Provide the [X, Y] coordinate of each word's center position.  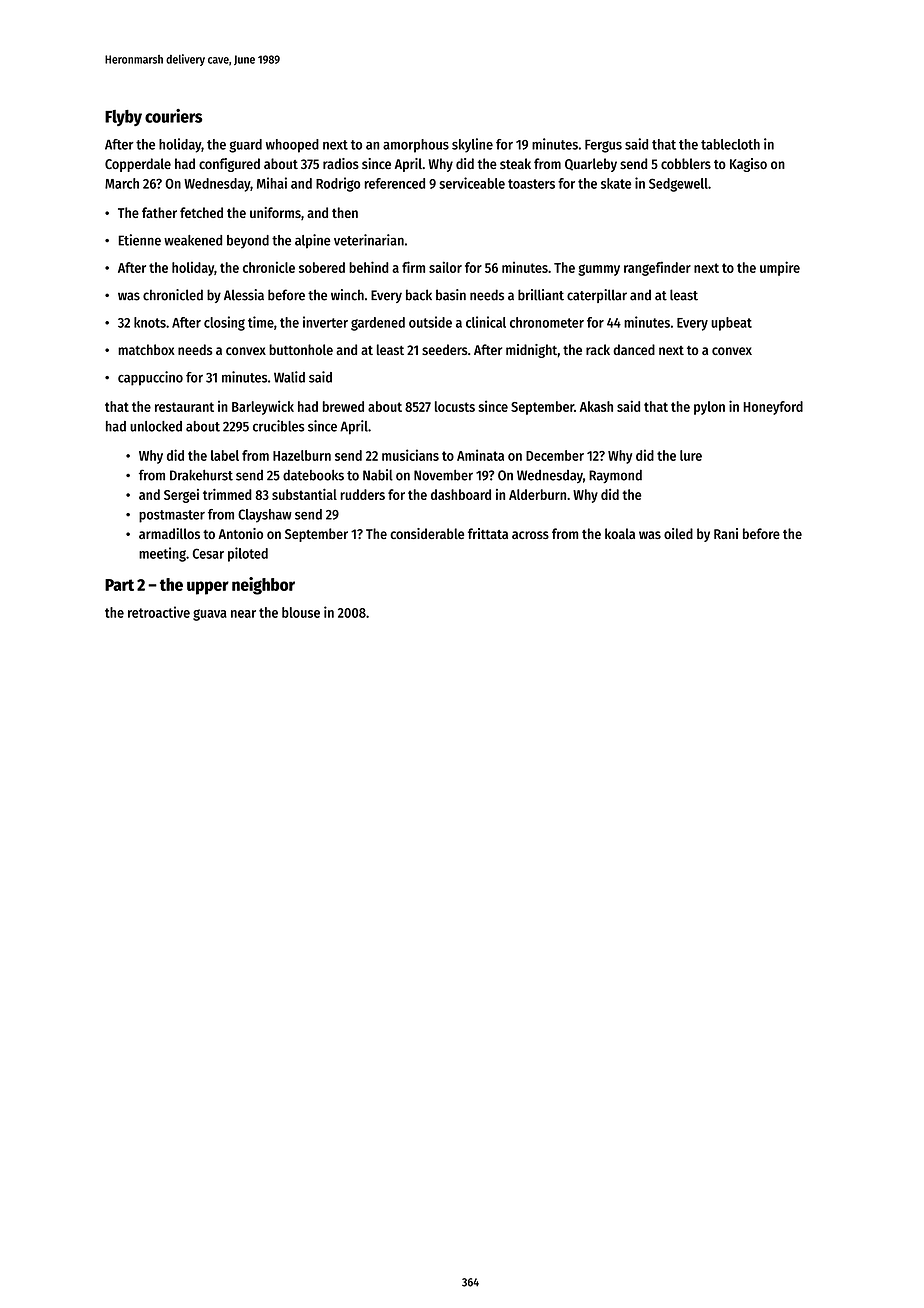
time [261, 322]
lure [691, 455]
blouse [301, 612]
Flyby [123, 118]
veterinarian [369, 240]
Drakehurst [201, 475]
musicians [410, 455]
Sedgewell [678, 185]
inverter [325, 322]
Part [119, 585]
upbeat [731, 324]
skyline [472, 145]
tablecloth [730, 144]
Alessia [244, 295]
